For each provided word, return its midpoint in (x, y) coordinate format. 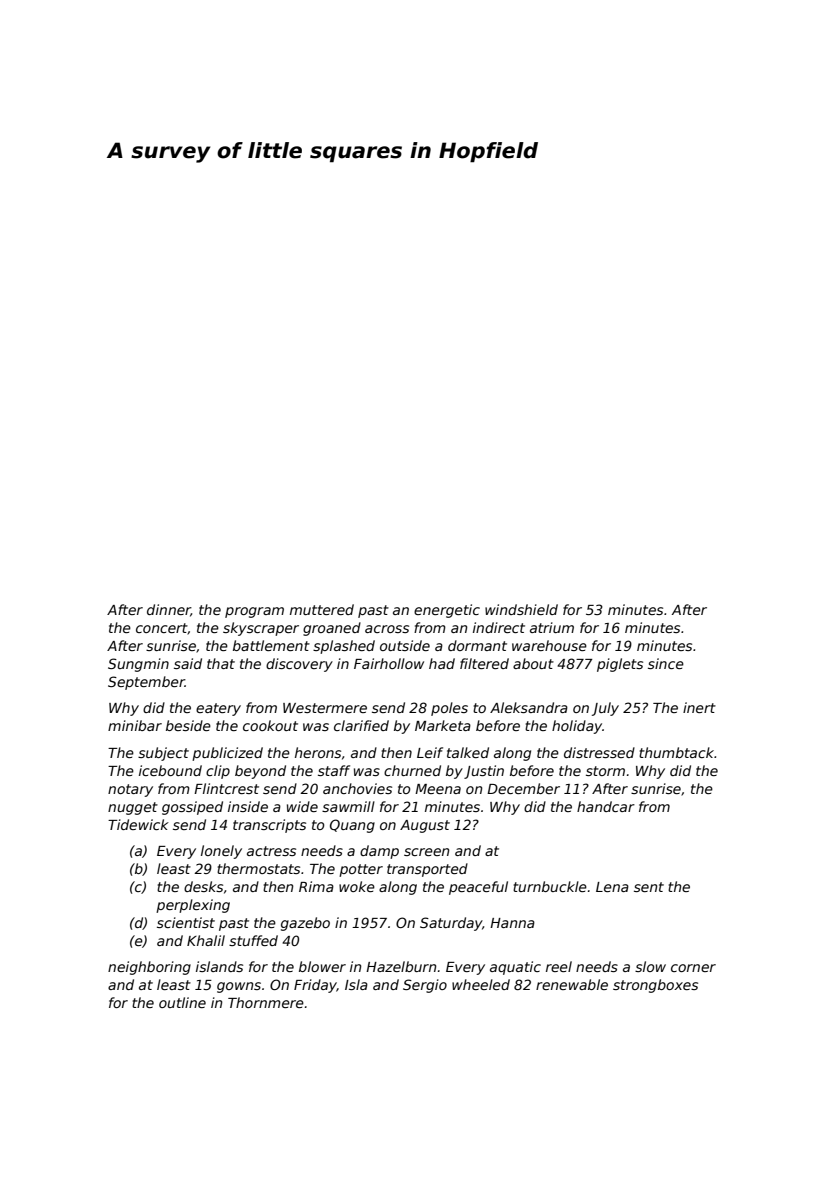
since (666, 663)
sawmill (348, 806)
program (254, 612)
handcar (606, 806)
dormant (477, 645)
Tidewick (138, 824)
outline (182, 1002)
